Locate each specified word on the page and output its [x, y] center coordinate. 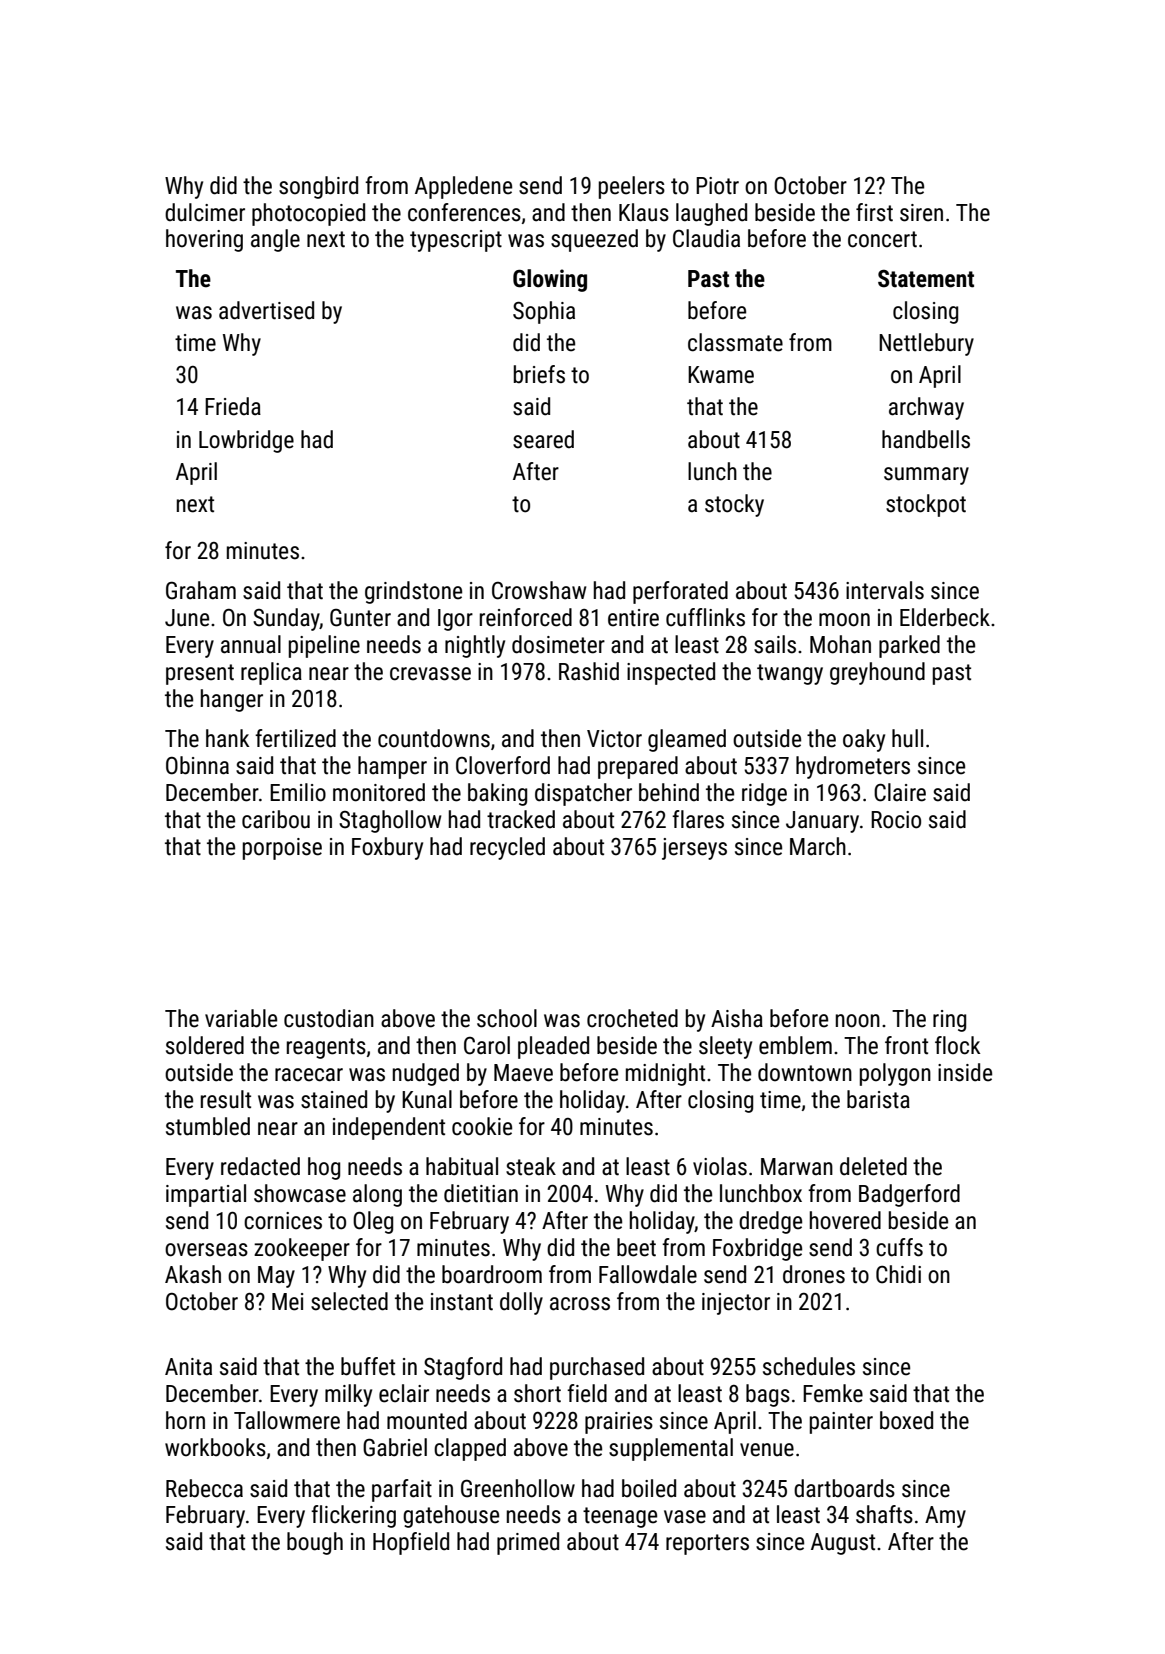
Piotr [717, 186]
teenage [620, 1517]
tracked [521, 819]
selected [349, 1301]
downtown [805, 1072]
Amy [945, 1517]
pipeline [324, 646]
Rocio [896, 820]
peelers [632, 187]
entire [633, 618]
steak [531, 1166]
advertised [266, 310]
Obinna [197, 765]
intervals [885, 590]
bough [315, 1543]
